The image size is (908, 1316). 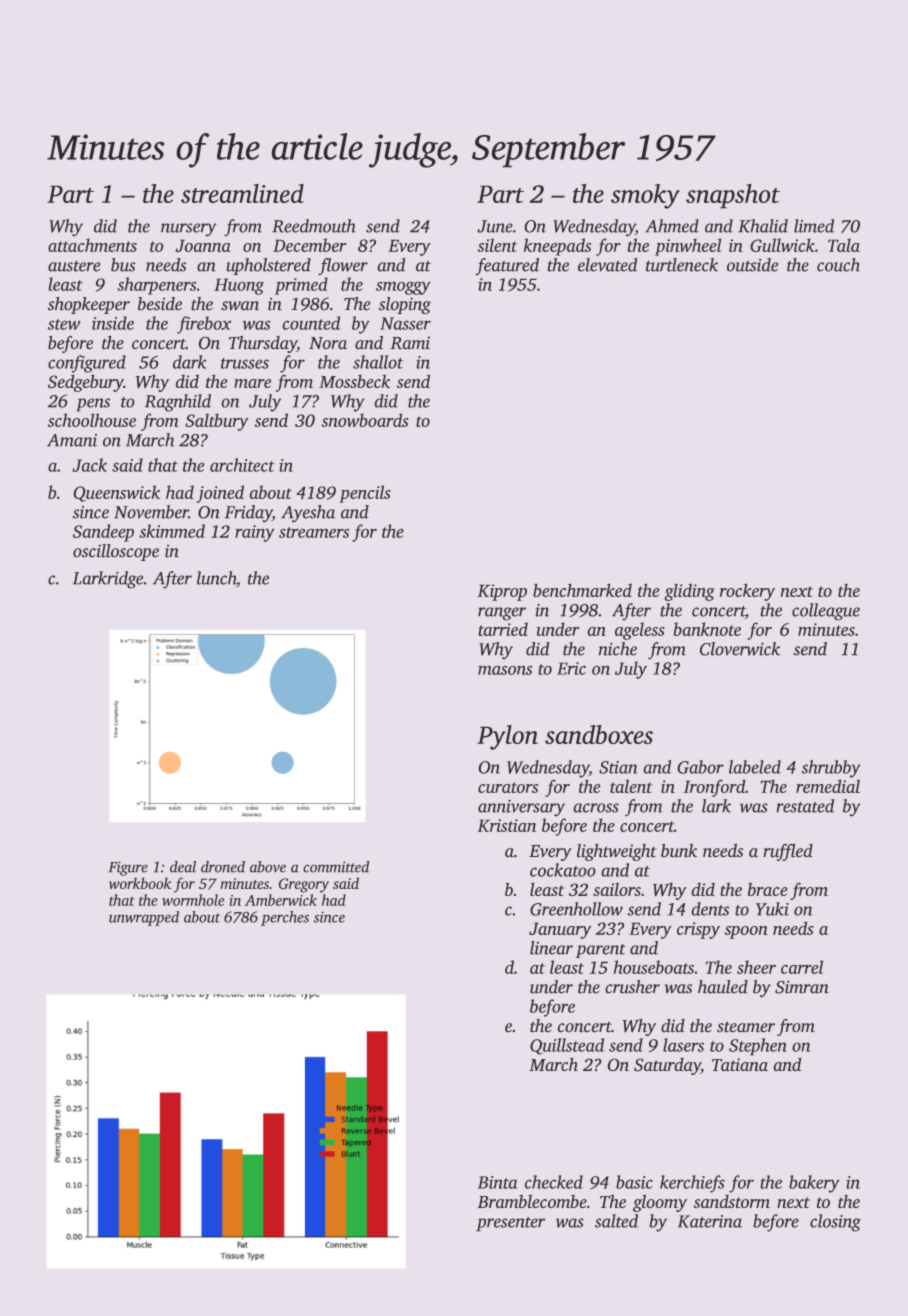 I want to click on Bramblecombe, so click(x=532, y=1201).
